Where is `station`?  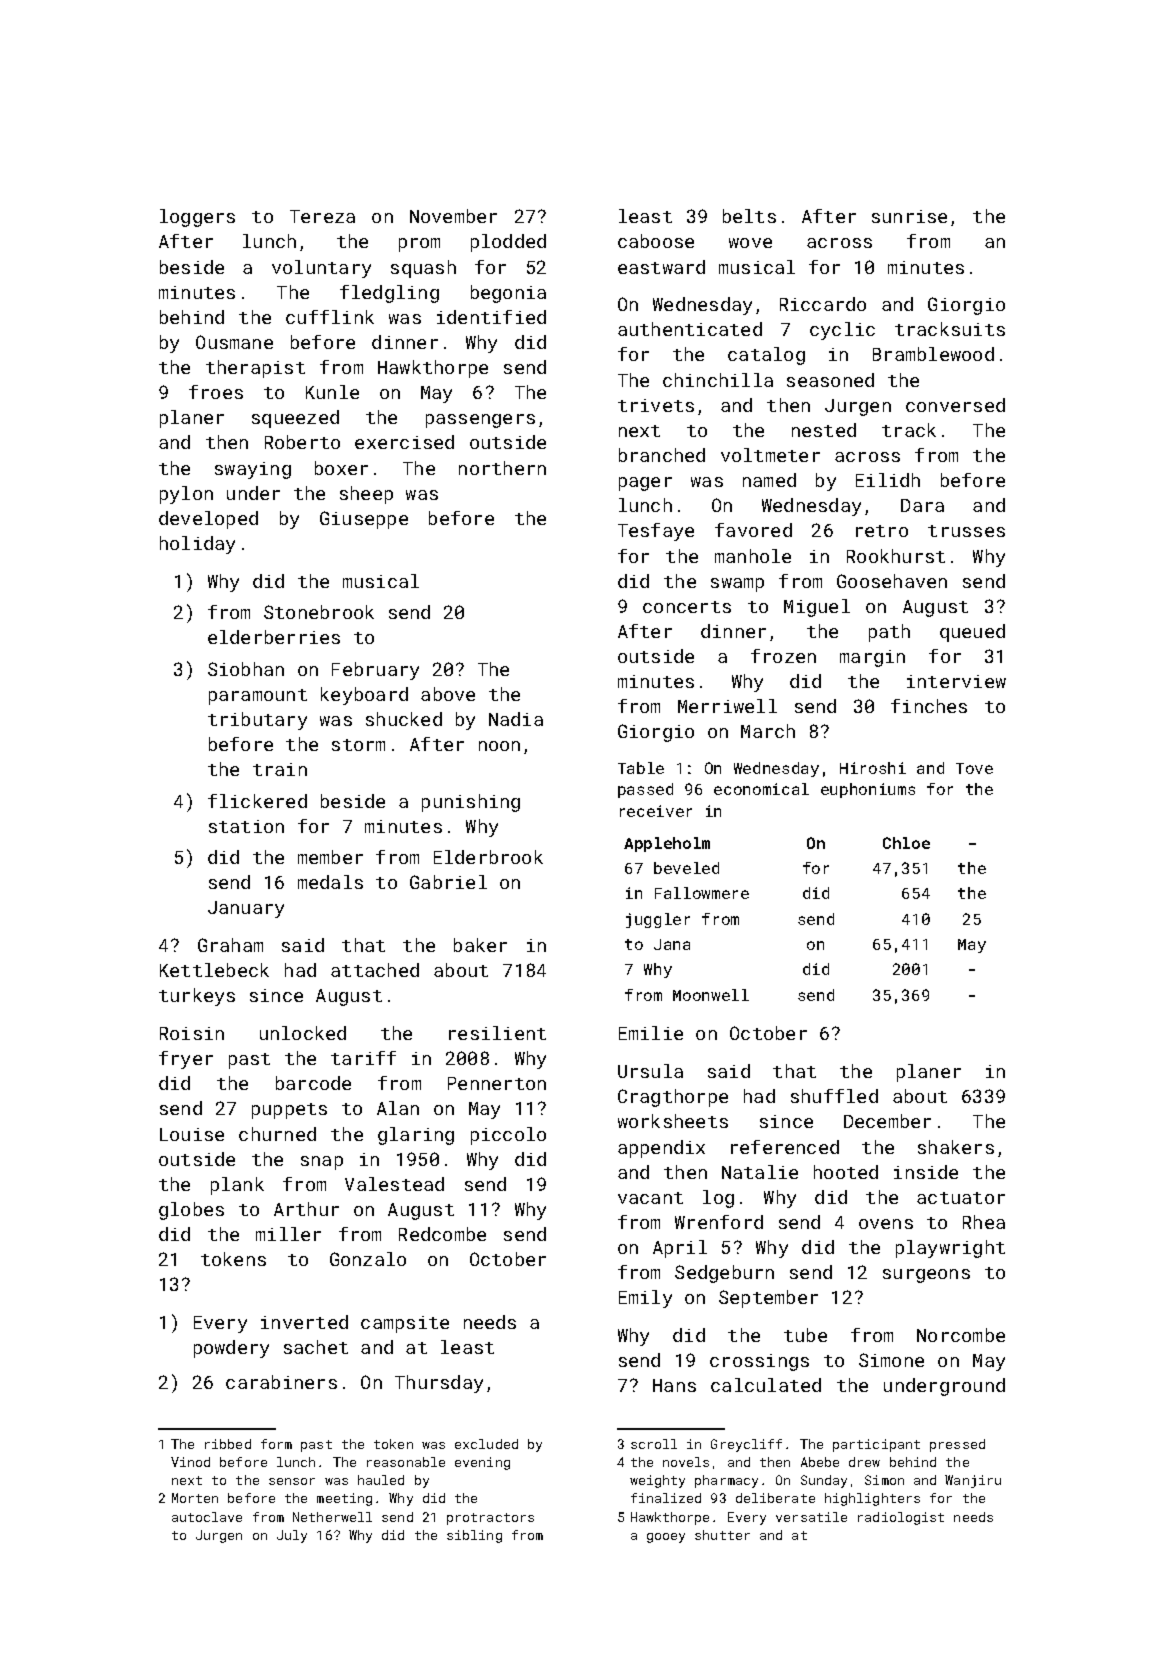
station is located at coordinates (246, 826).
